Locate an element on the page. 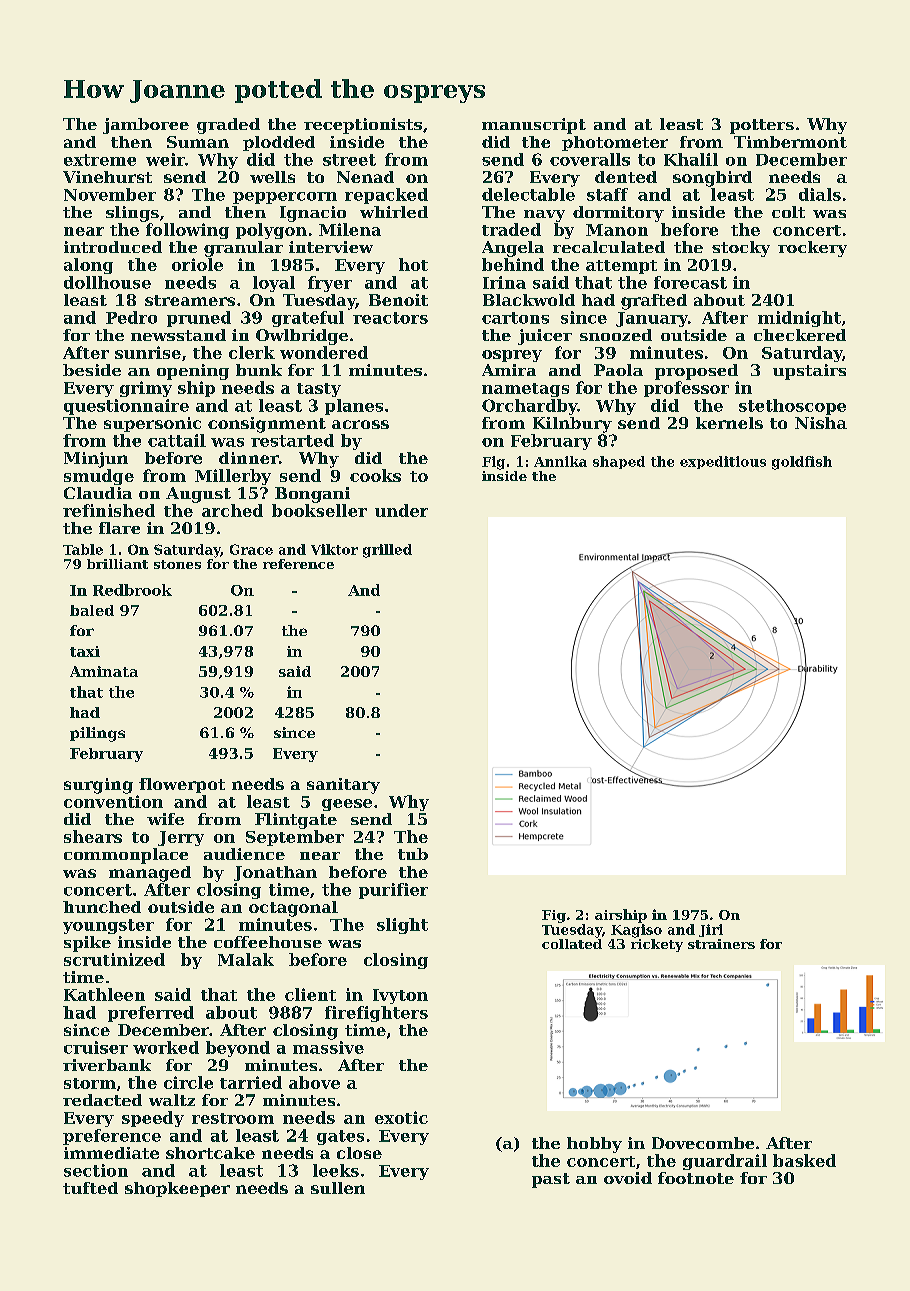 This image has width=910, height=1291. manuscript is located at coordinates (534, 126).
